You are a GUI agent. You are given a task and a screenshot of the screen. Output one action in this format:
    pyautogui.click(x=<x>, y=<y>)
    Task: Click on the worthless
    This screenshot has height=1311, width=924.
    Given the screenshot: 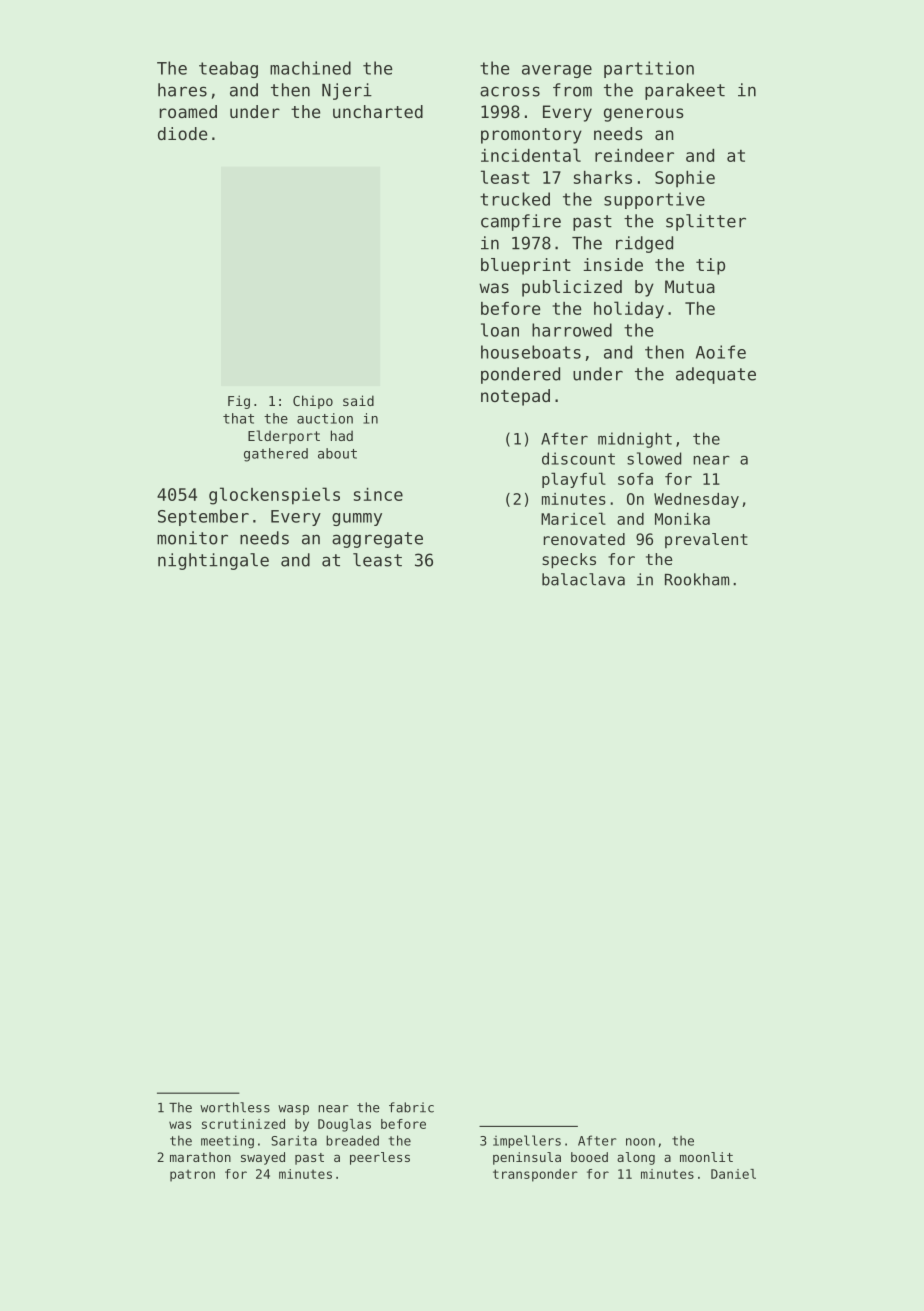 What is the action you would take?
    pyautogui.click(x=235, y=1107)
